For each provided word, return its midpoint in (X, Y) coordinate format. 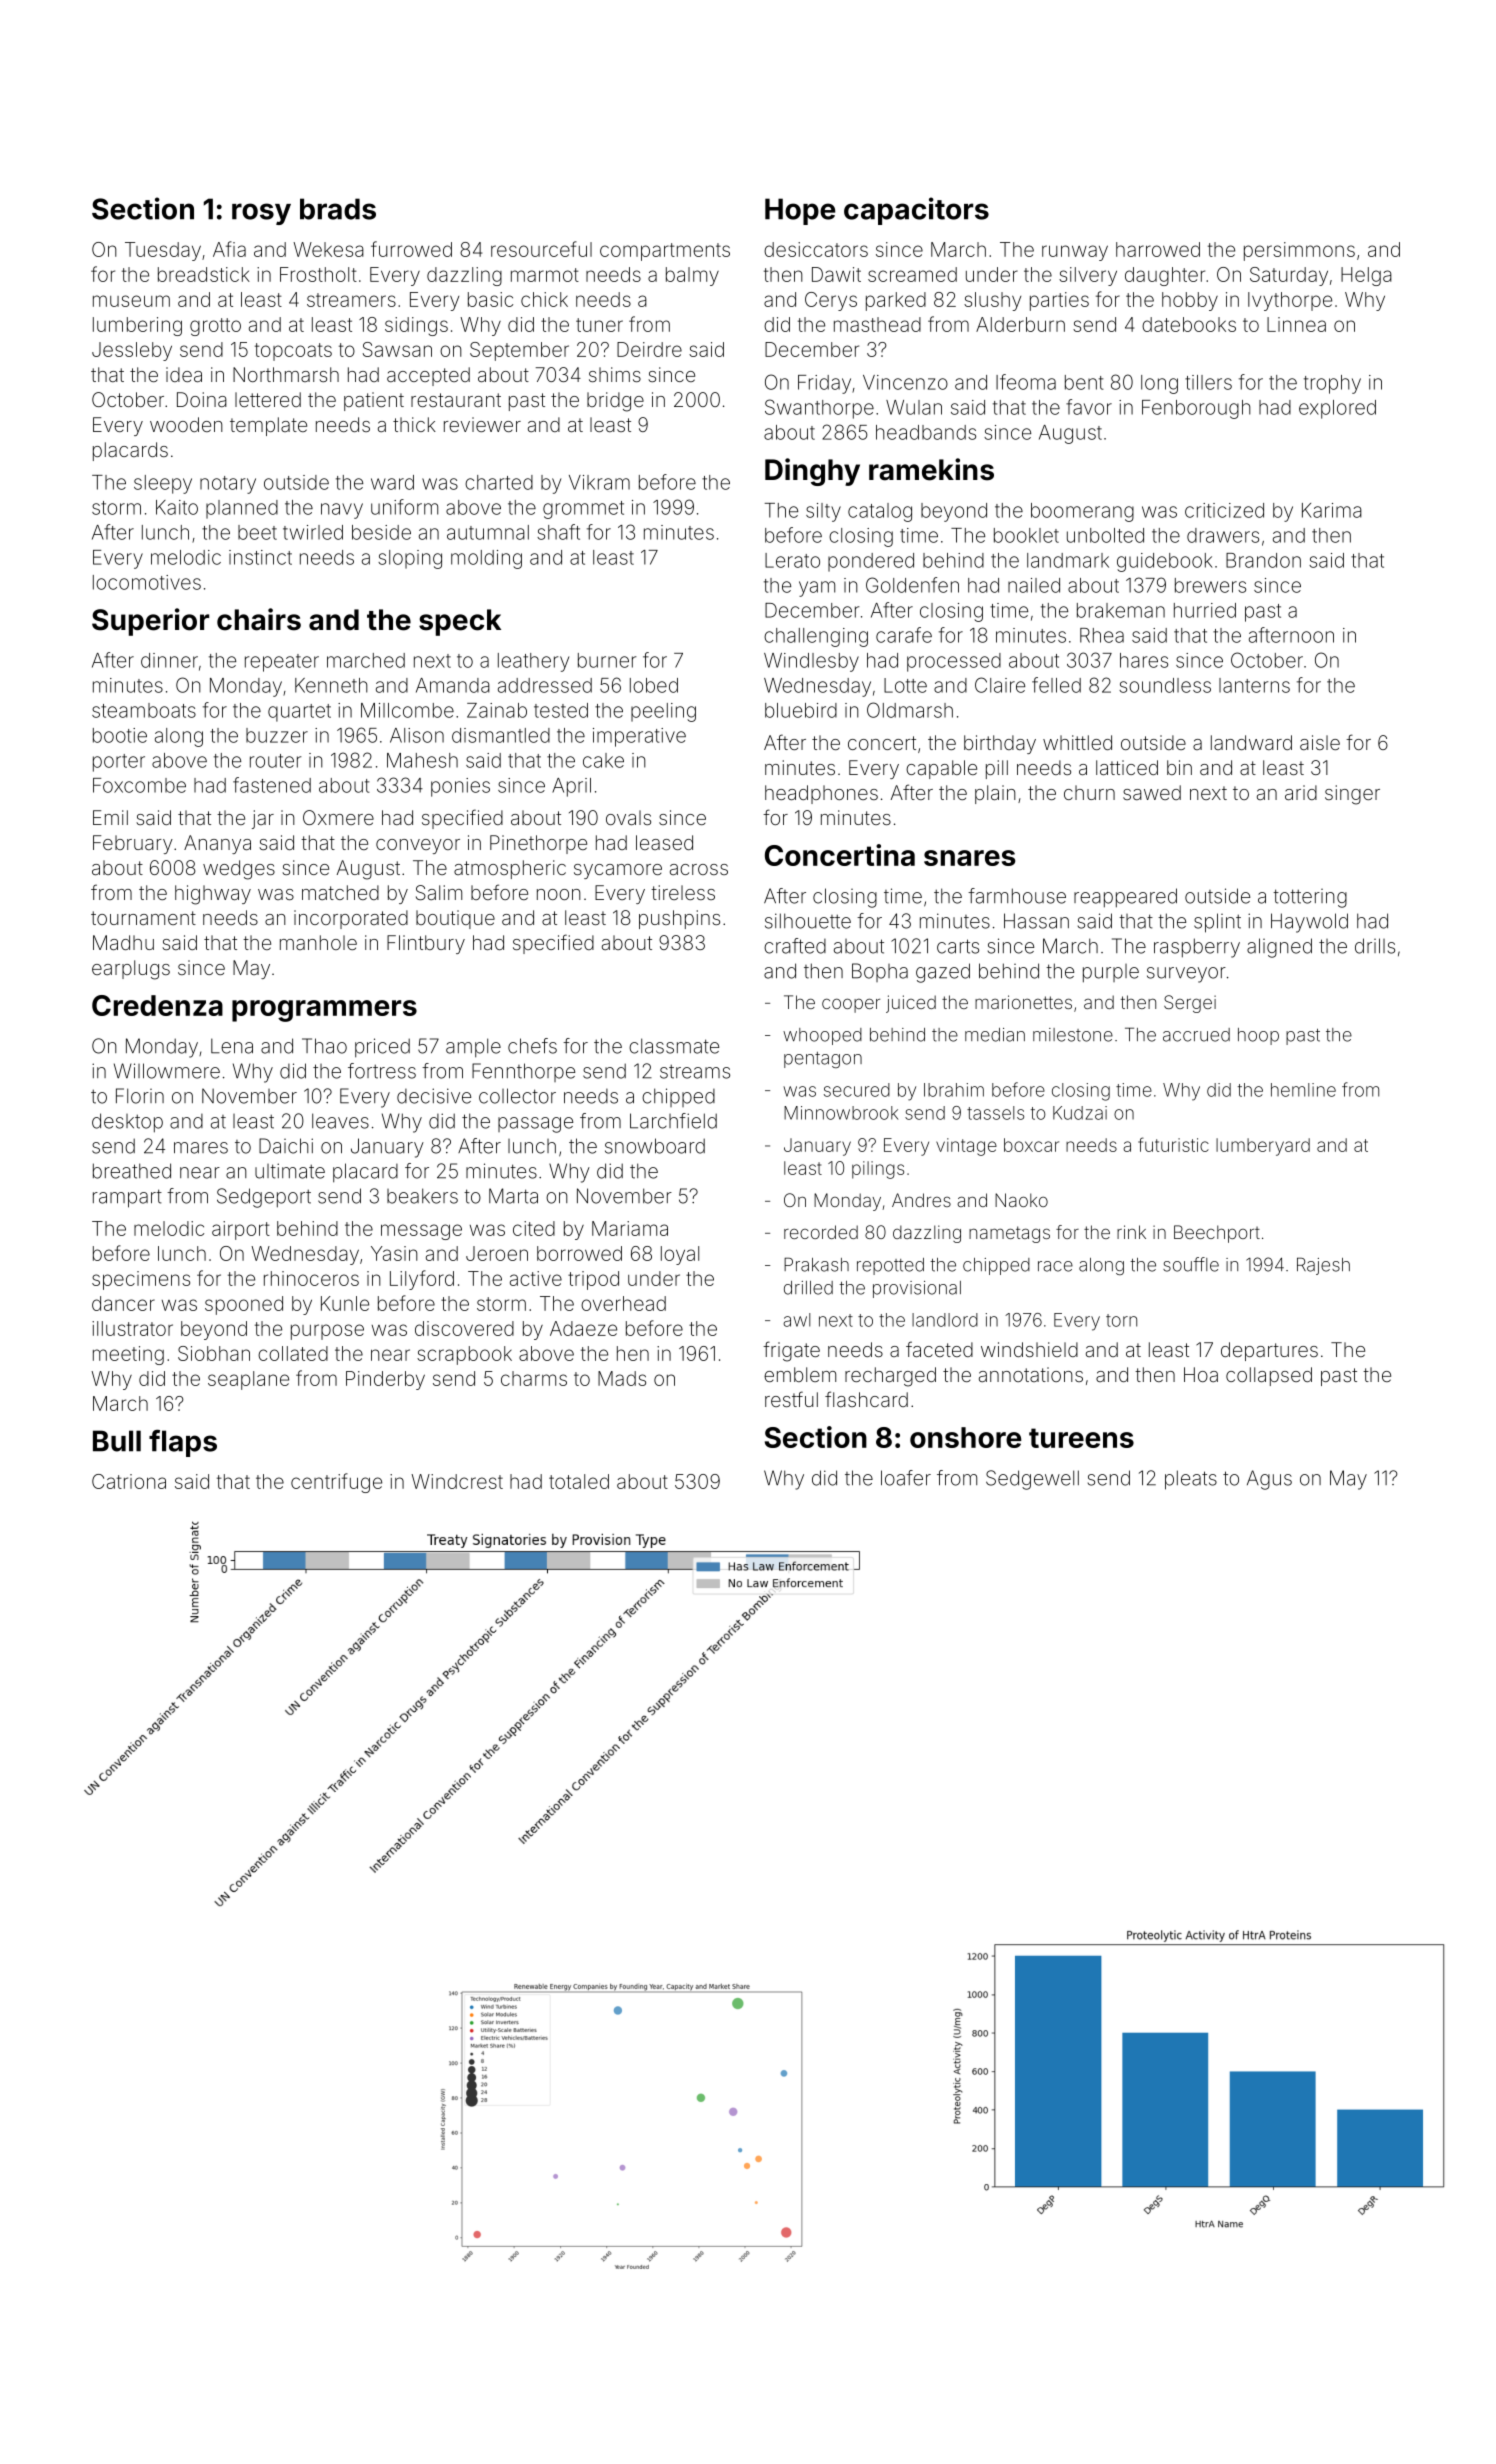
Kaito (177, 507)
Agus (1269, 1480)
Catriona (129, 1481)
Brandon (1263, 560)
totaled (579, 1481)
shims (615, 374)
